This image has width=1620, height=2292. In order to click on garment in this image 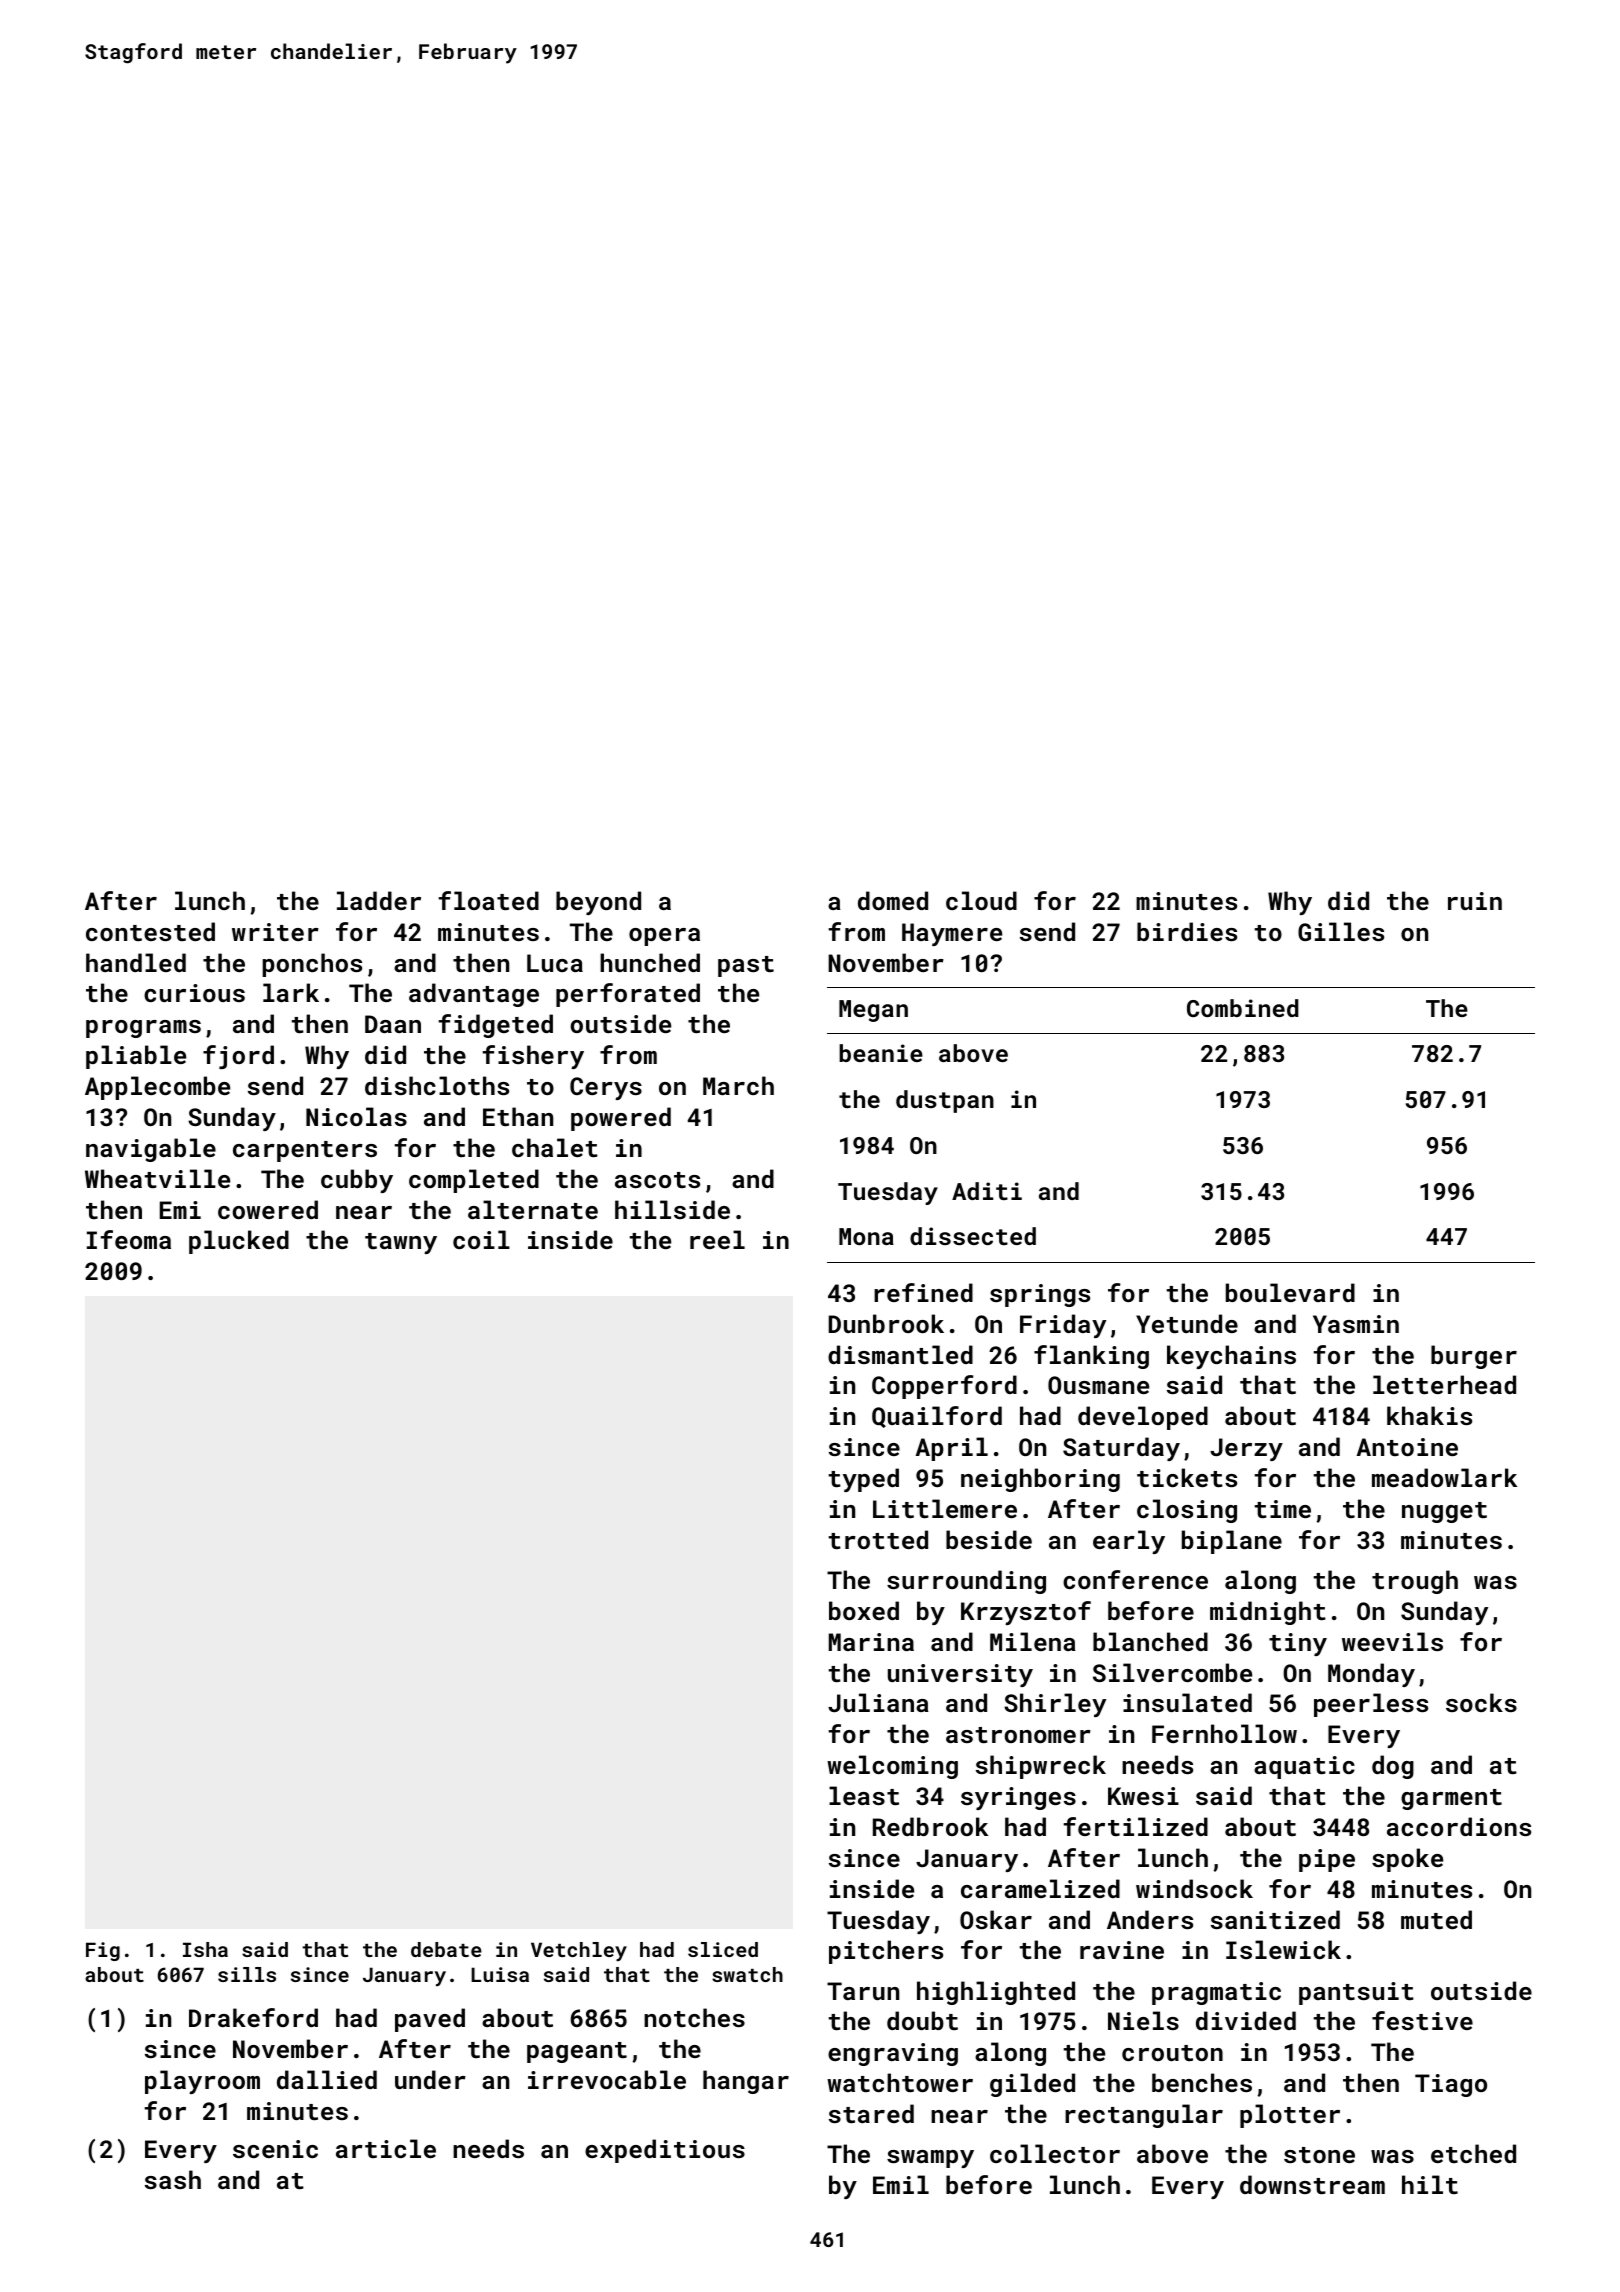, I will do `click(1451, 1799)`.
